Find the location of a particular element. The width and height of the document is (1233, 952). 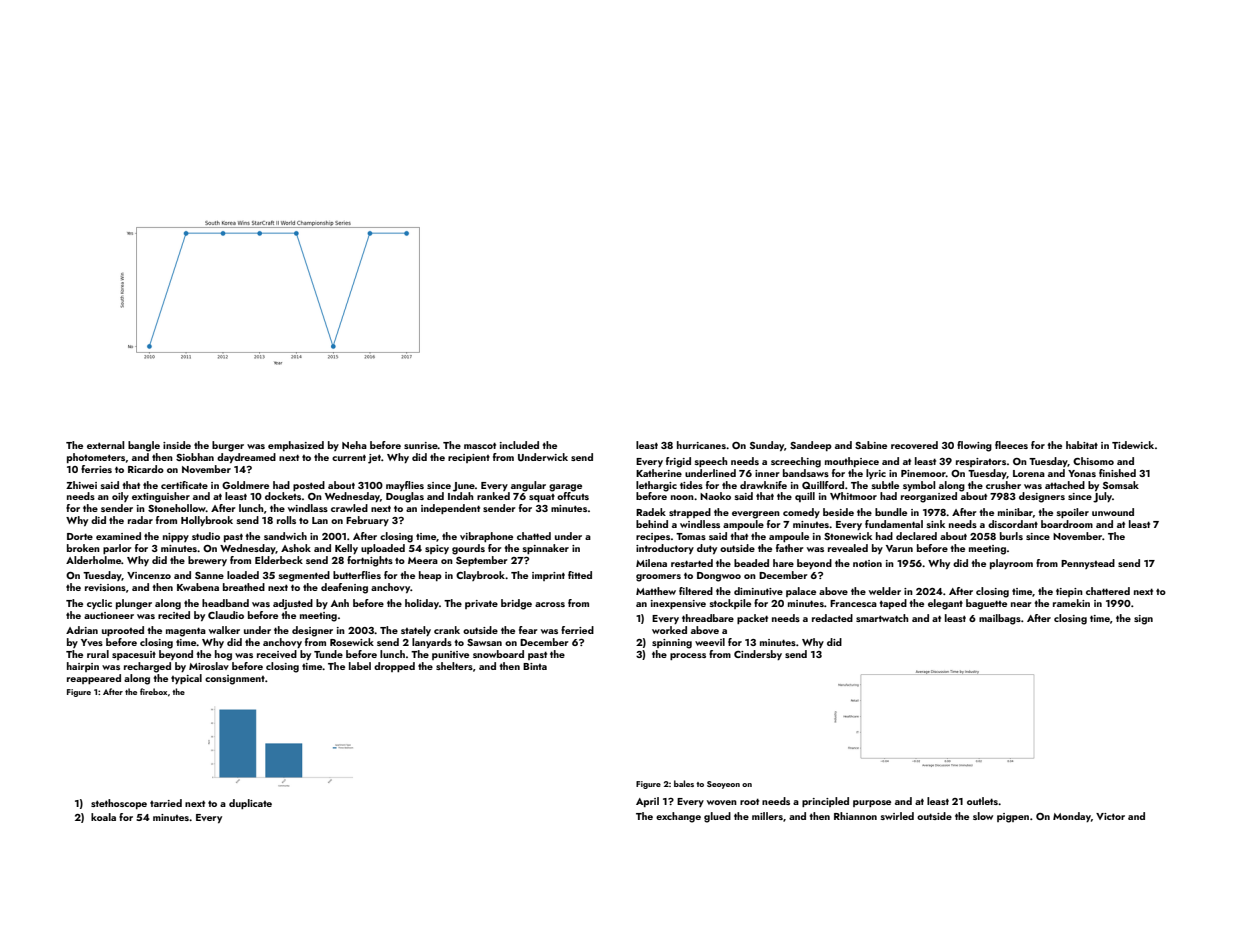

glued is located at coordinates (717, 817).
